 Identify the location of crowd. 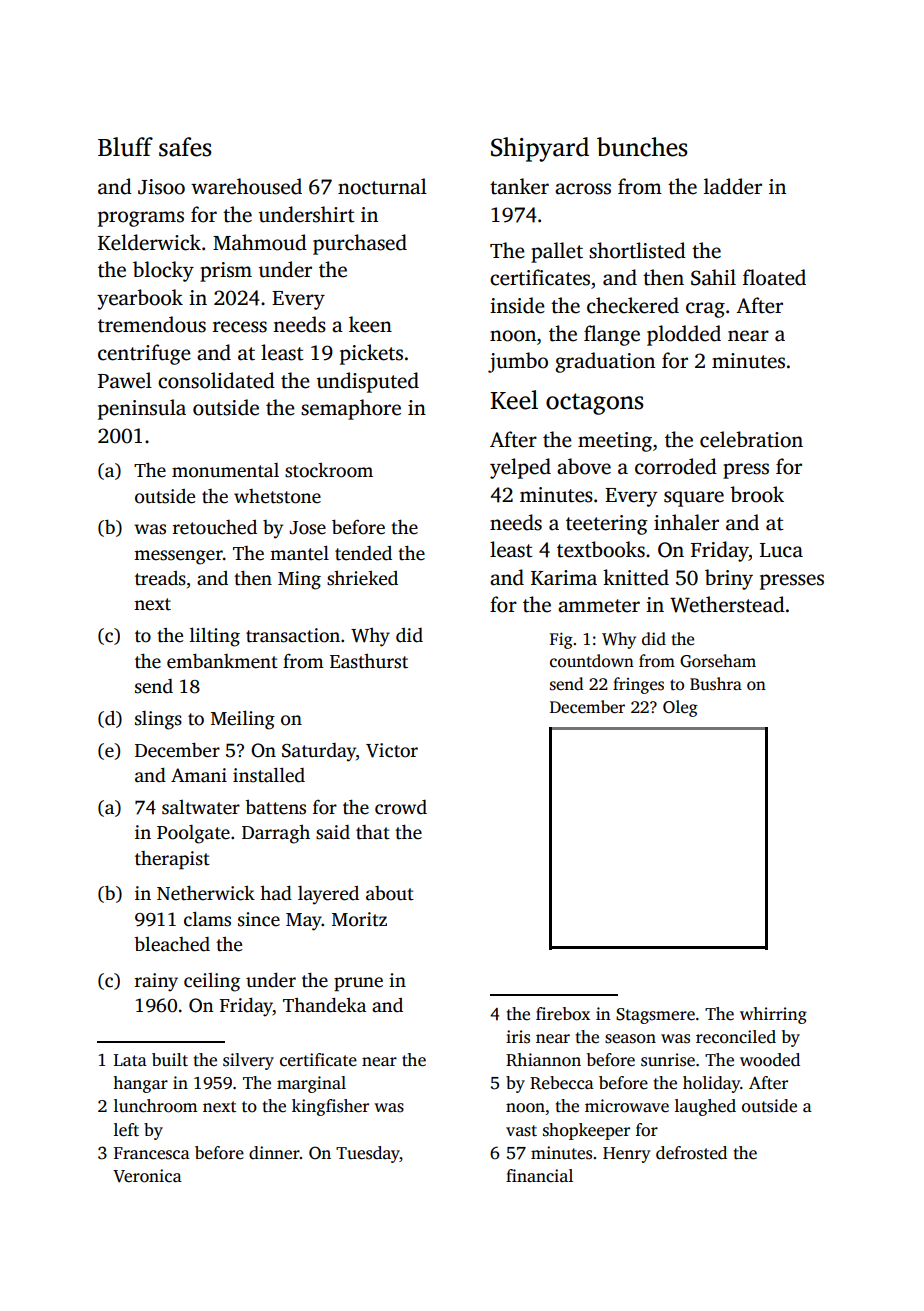
(401, 807).
